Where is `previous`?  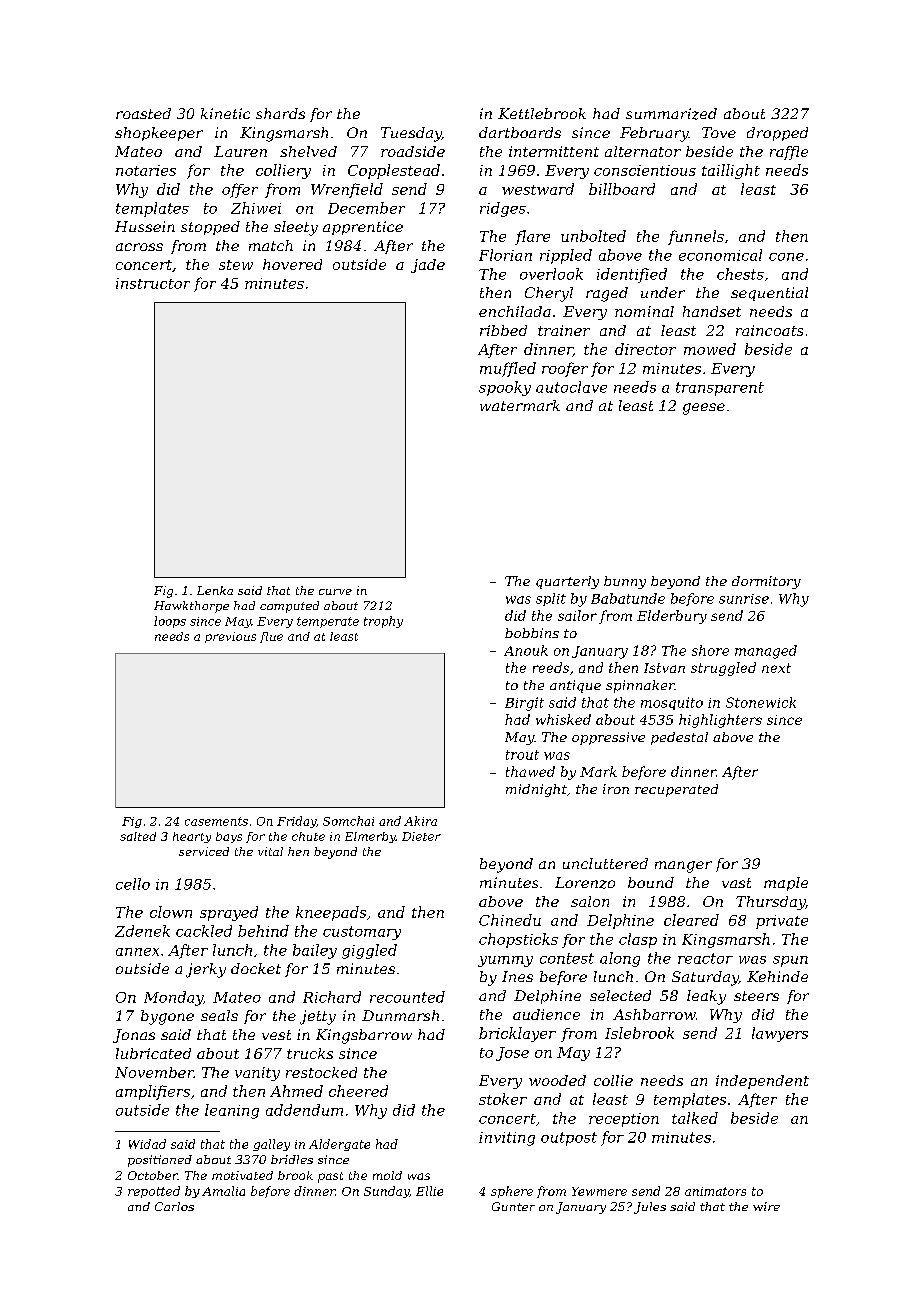 previous is located at coordinates (230, 637).
